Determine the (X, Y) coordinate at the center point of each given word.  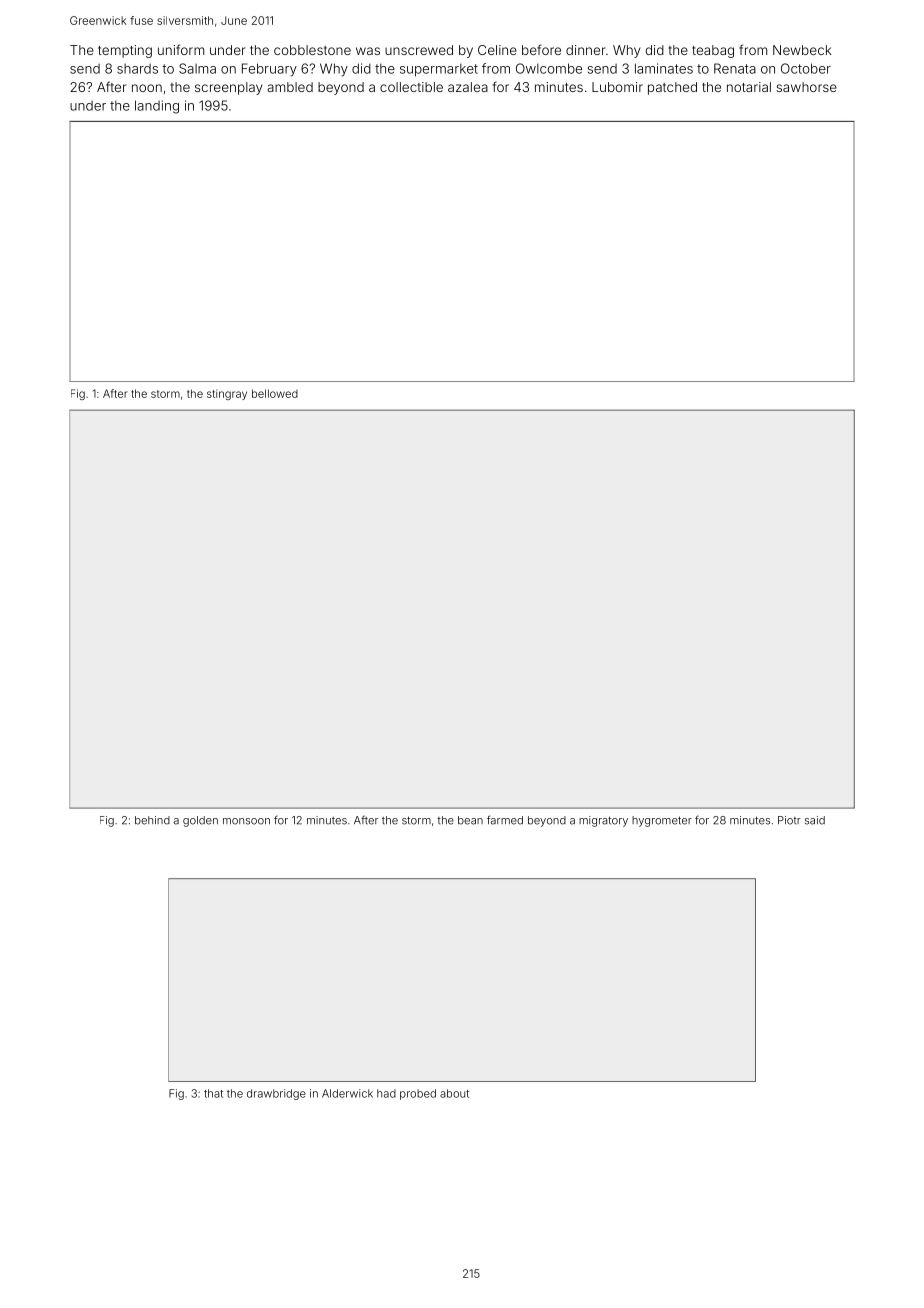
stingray (227, 394)
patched (672, 88)
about (454, 1093)
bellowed (275, 393)
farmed (505, 820)
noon (147, 88)
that (213, 1093)
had (386, 1093)
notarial (749, 87)
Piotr (789, 820)
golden (200, 821)
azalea (468, 87)
